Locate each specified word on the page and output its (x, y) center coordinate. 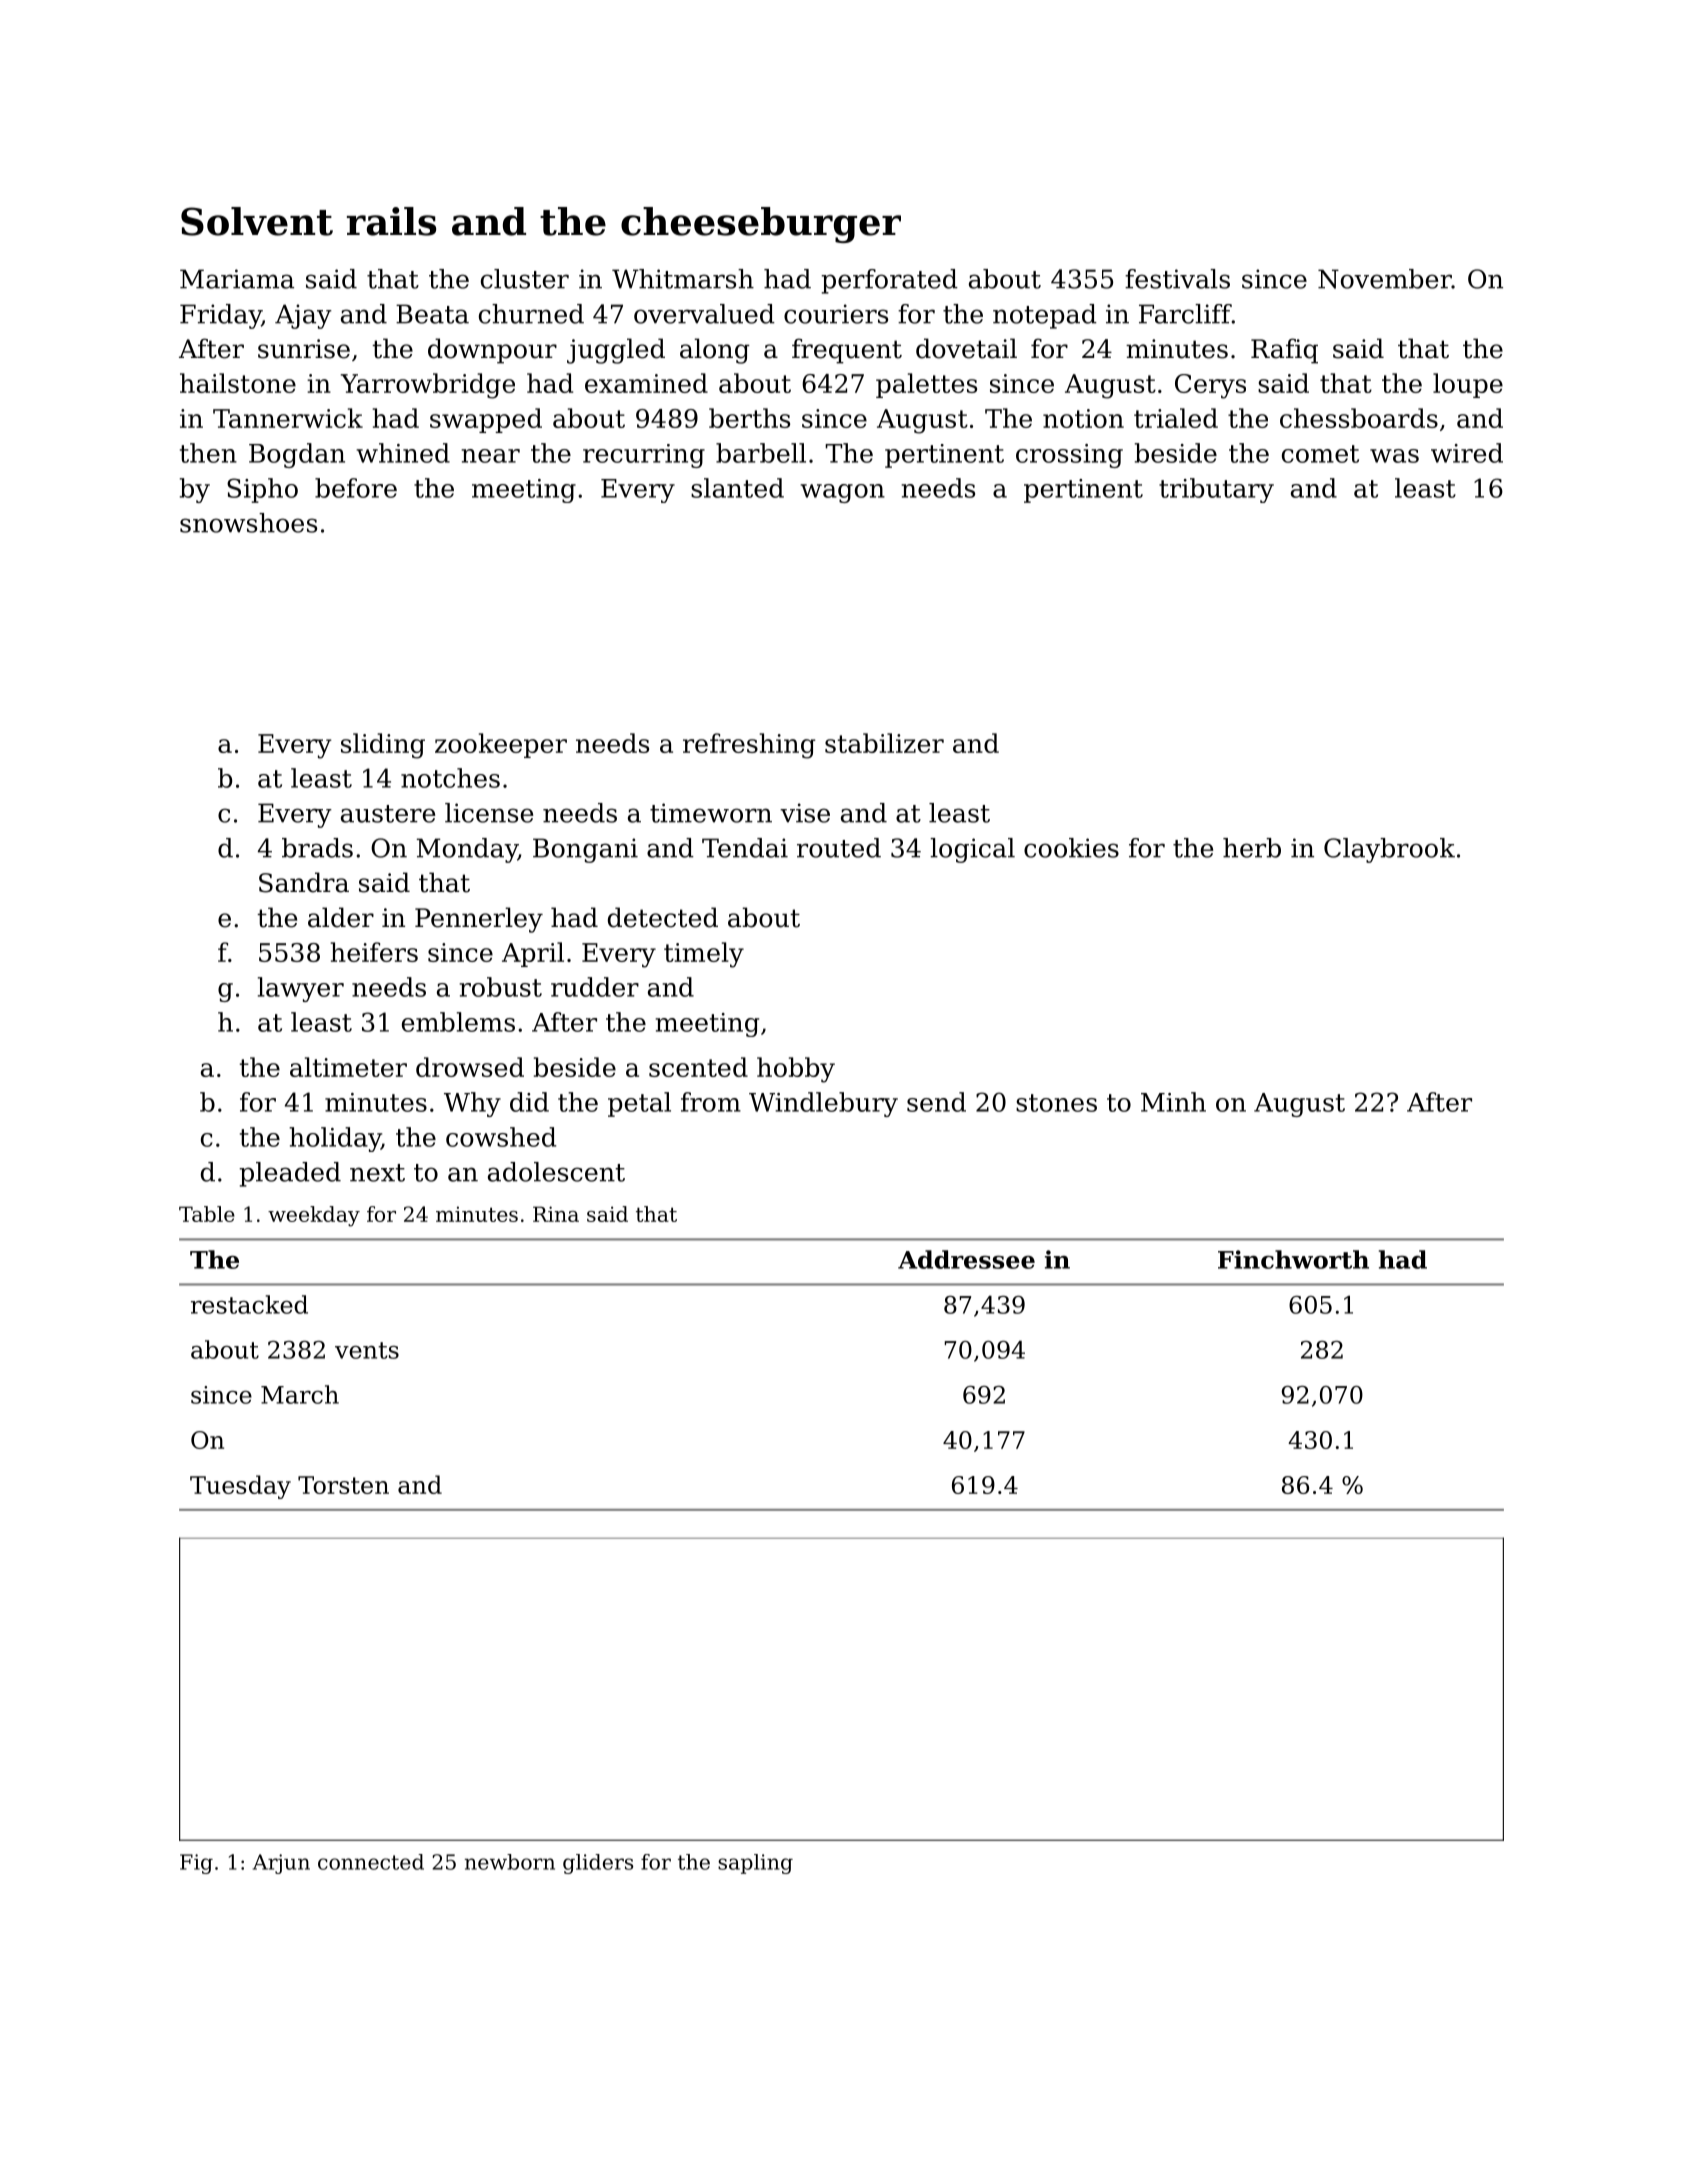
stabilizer (884, 743)
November (1385, 279)
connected (371, 1862)
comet (1320, 454)
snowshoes (248, 523)
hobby (796, 1070)
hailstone (238, 383)
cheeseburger (761, 225)
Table (207, 1214)
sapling (755, 1864)
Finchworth (1293, 1259)
